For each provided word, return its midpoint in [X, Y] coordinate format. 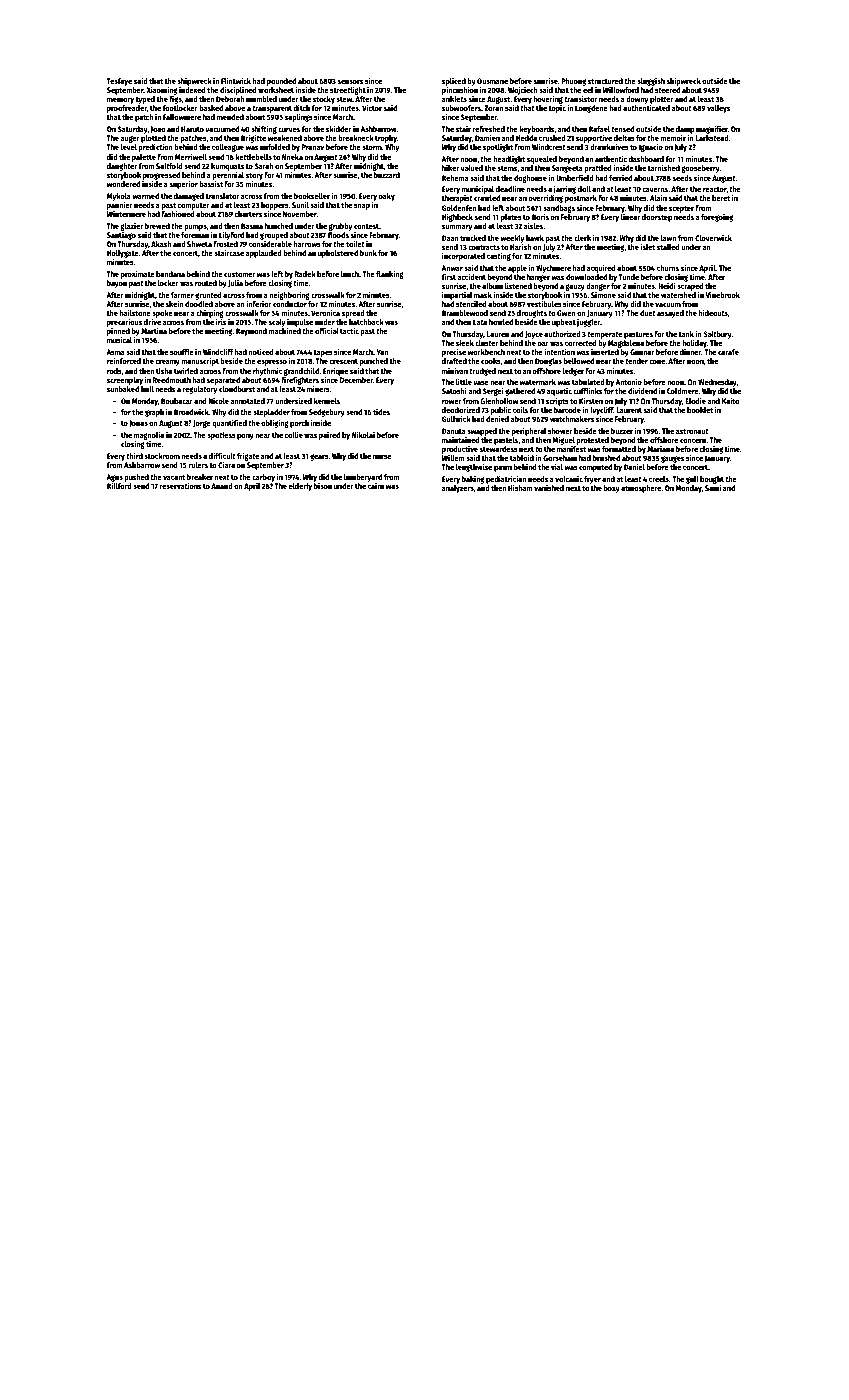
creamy [168, 362]
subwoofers [461, 108]
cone [657, 361]
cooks [491, 361]
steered [667, 90]
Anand [222, 486]
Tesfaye [119, 82]
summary [457, 227]
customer [239, 274]
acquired [601, 268]
